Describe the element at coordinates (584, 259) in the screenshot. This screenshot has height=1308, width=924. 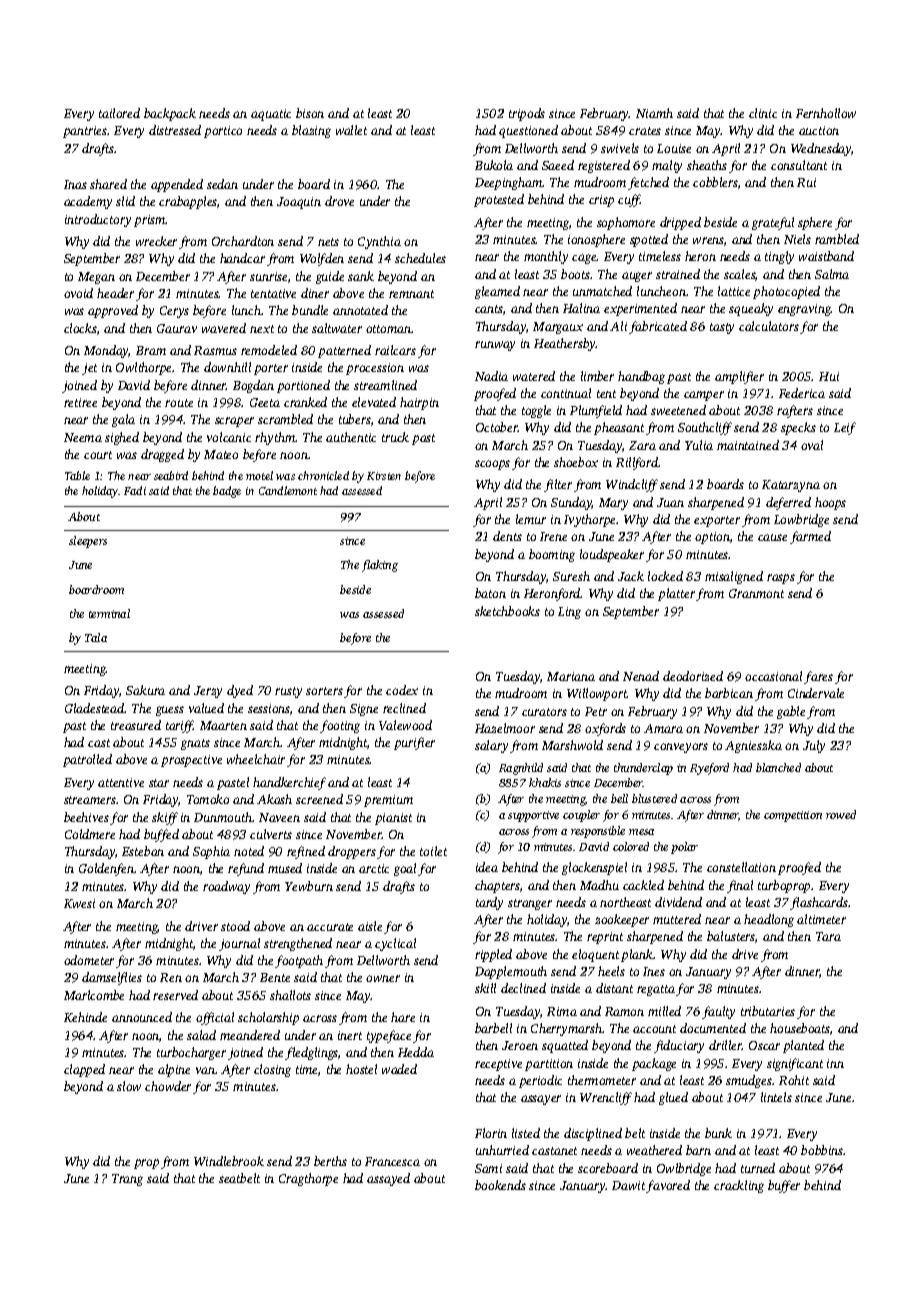
I see `cage` at that location.
